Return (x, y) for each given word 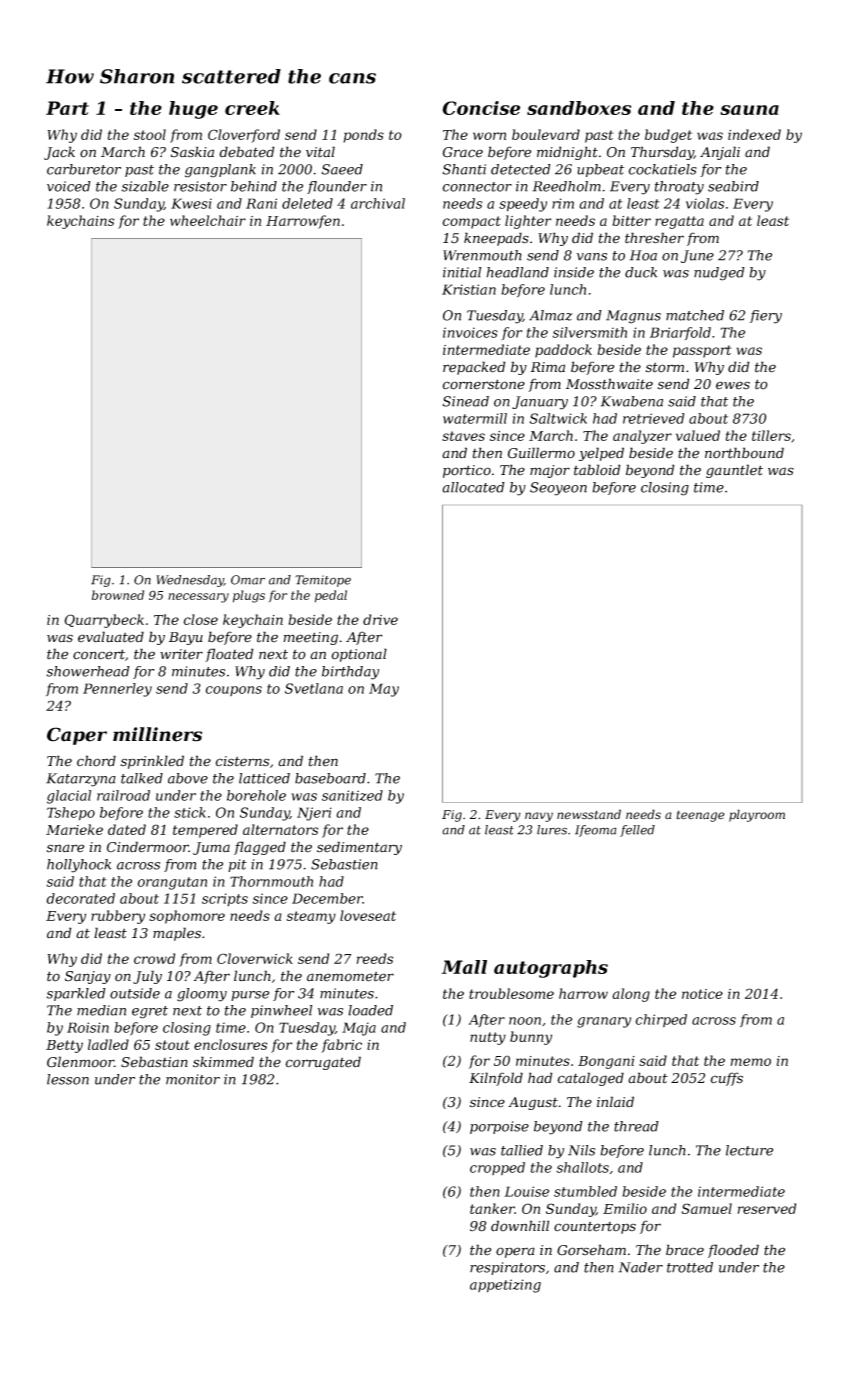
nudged (719, 274)
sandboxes (579, 108)
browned (118, 595)
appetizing (505, 1286)
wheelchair (208, 220)
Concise (481, 108)
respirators (507, 1268)
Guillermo (541, 453)
